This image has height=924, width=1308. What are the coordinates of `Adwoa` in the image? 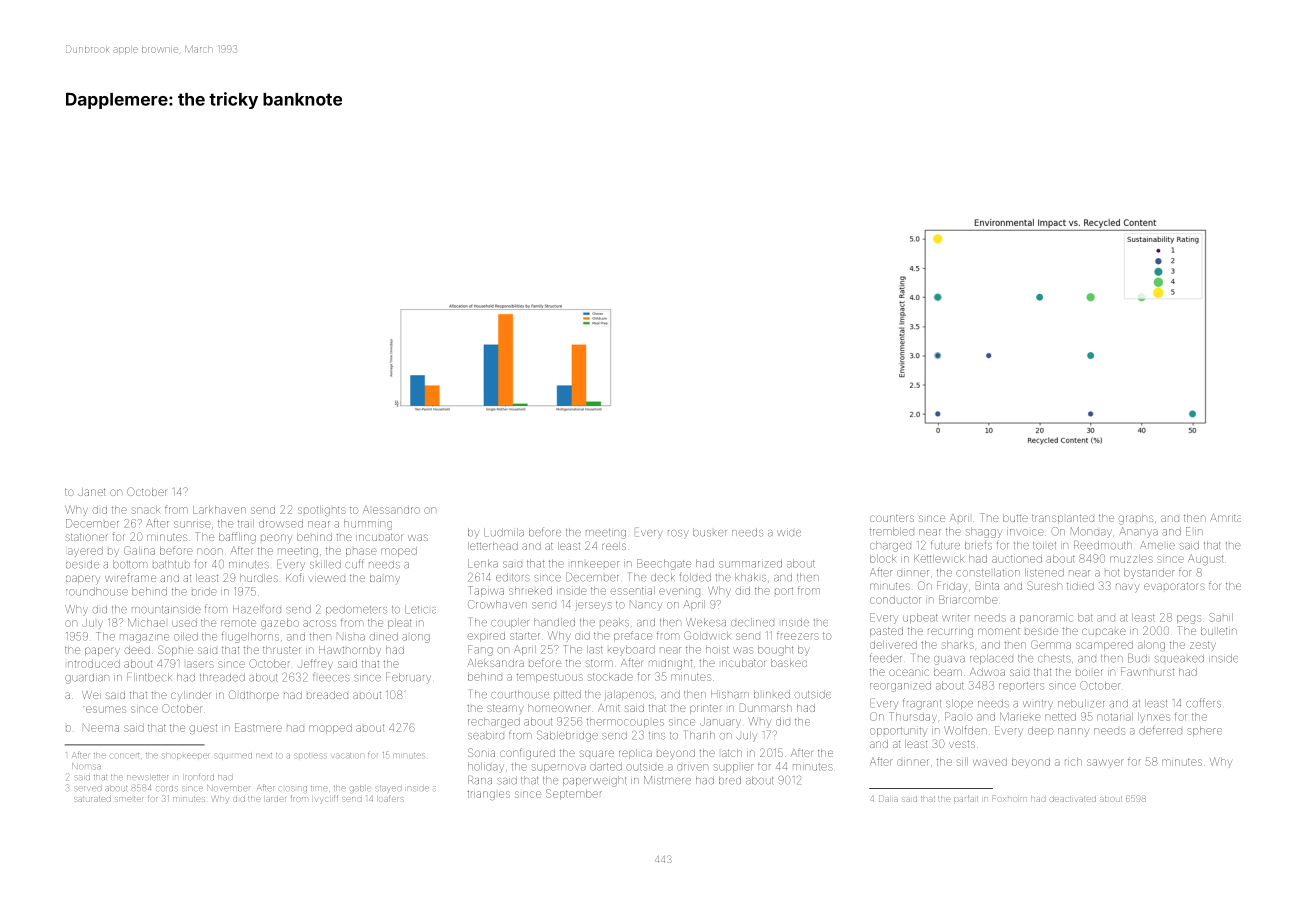 It's located at (987, 672).
